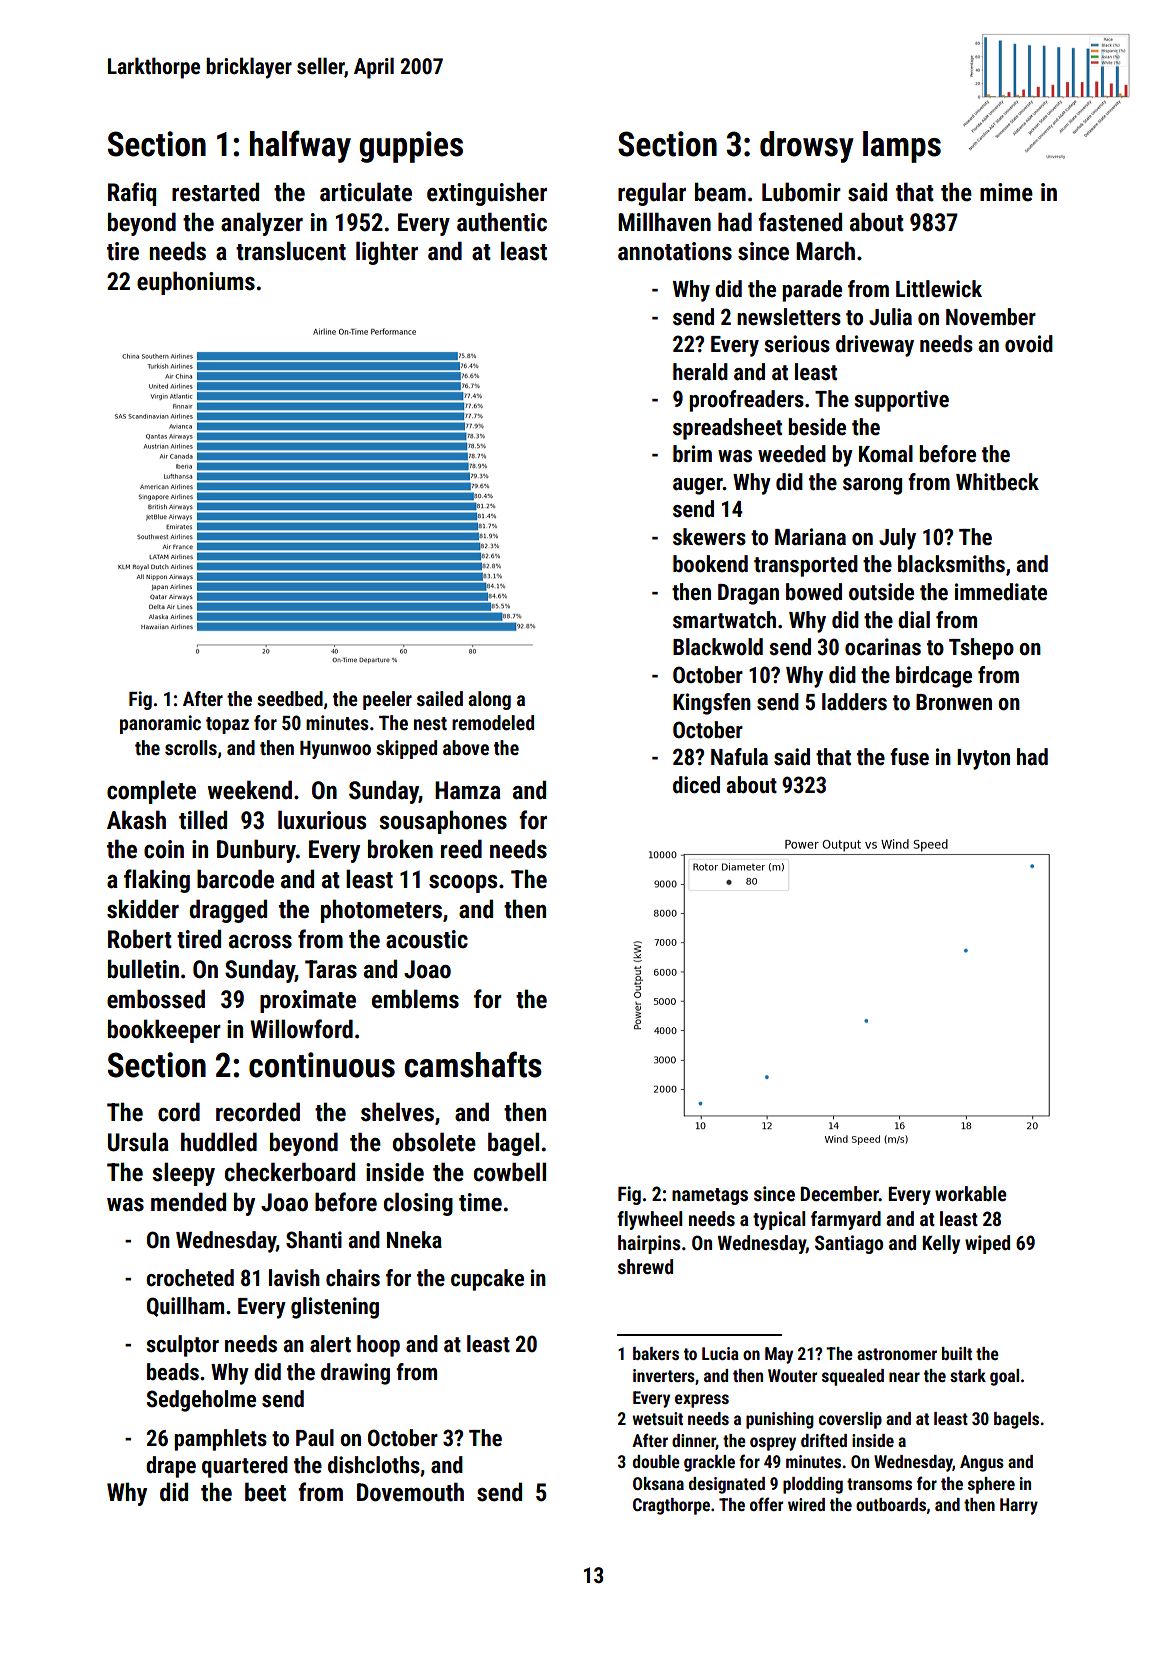 The image size is (1165, 1654). Describe the element at coordinates (250, 790) in the page. I see `weekend` at that location.
